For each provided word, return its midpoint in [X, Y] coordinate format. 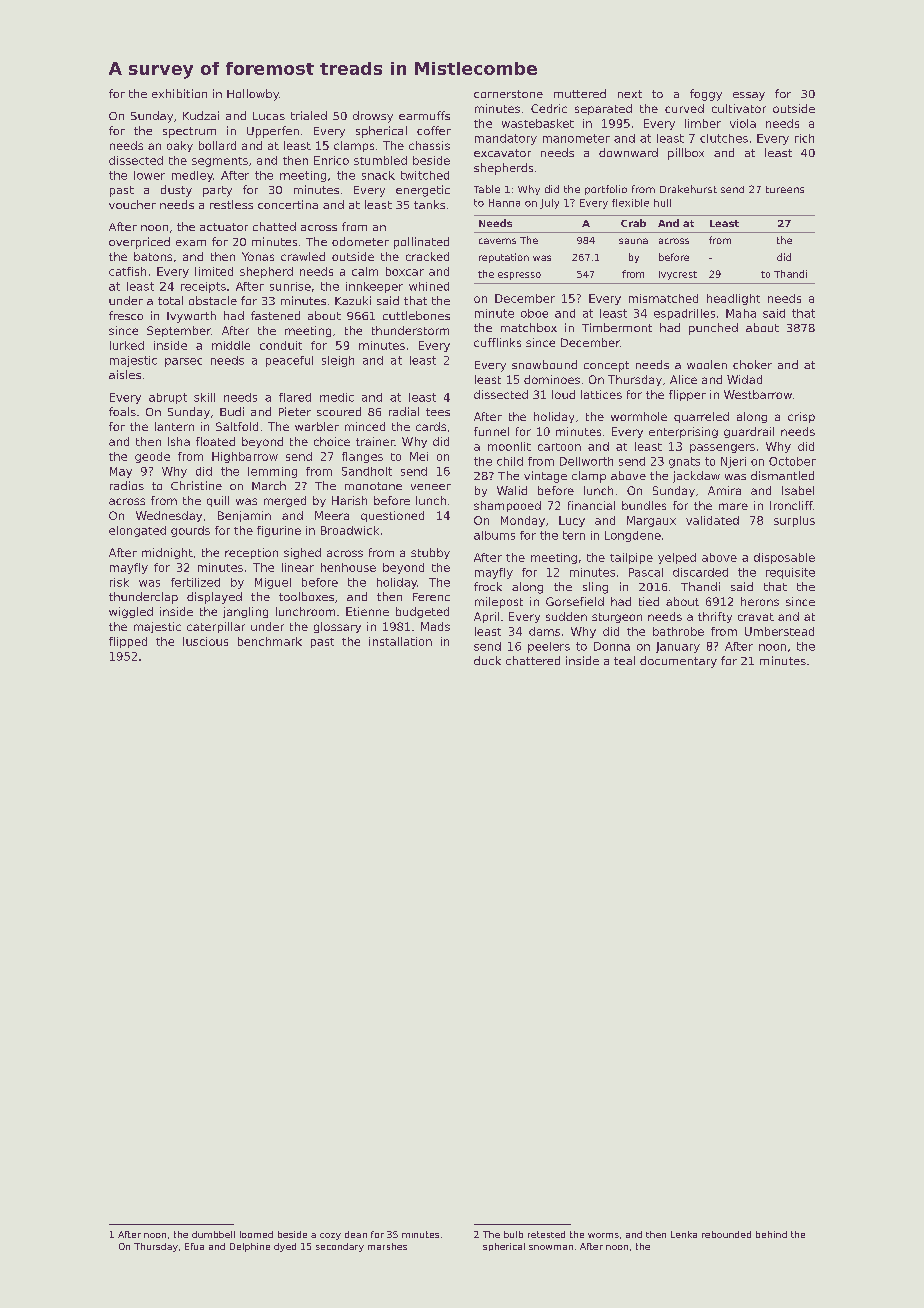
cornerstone [508, 94]
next [630, 94]
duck [487, 660]
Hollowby [253, 95]
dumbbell [213, 1234]
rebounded [726, 1234]
